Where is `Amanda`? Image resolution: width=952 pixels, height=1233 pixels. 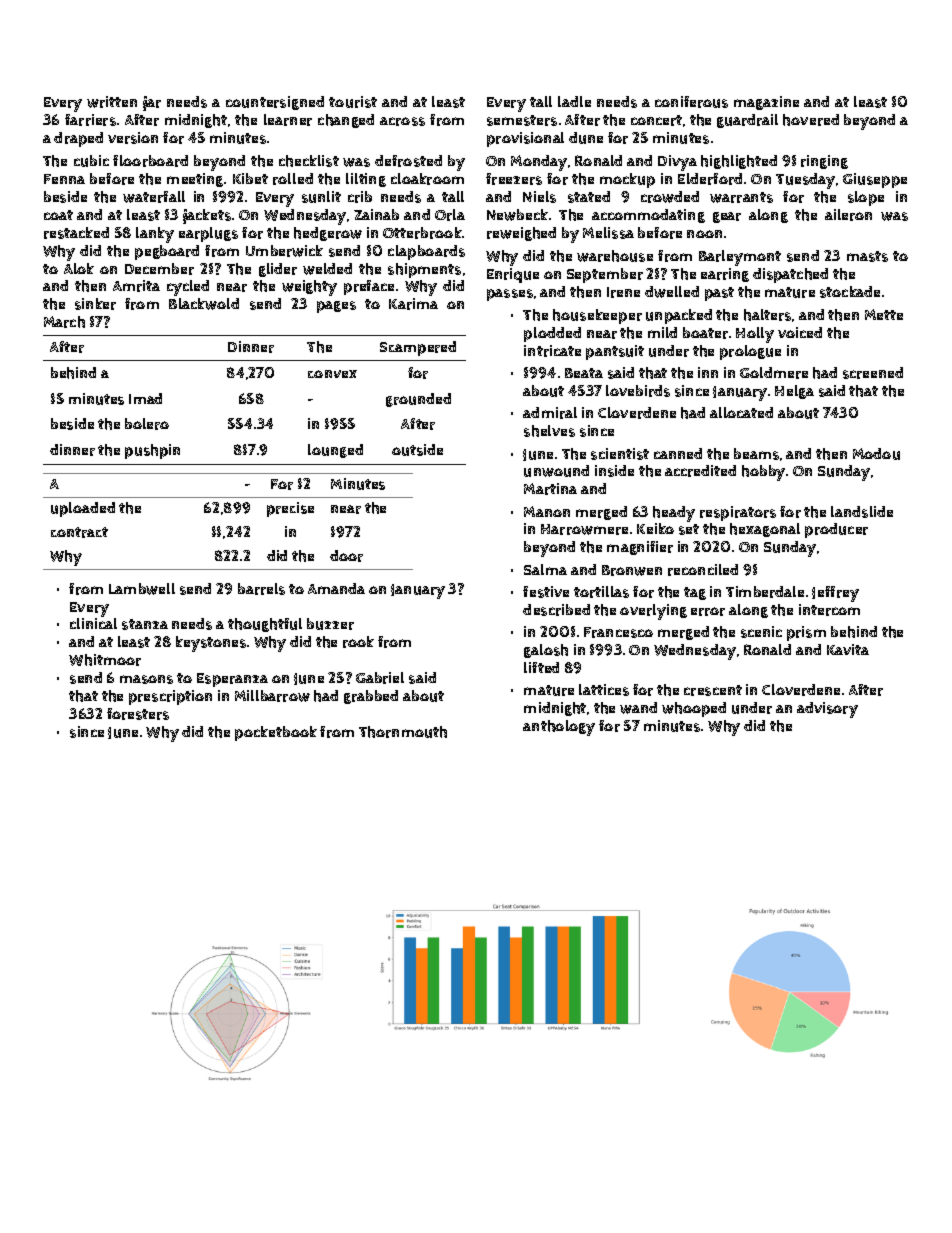 Amanda is located at coordinates (336, 588).
